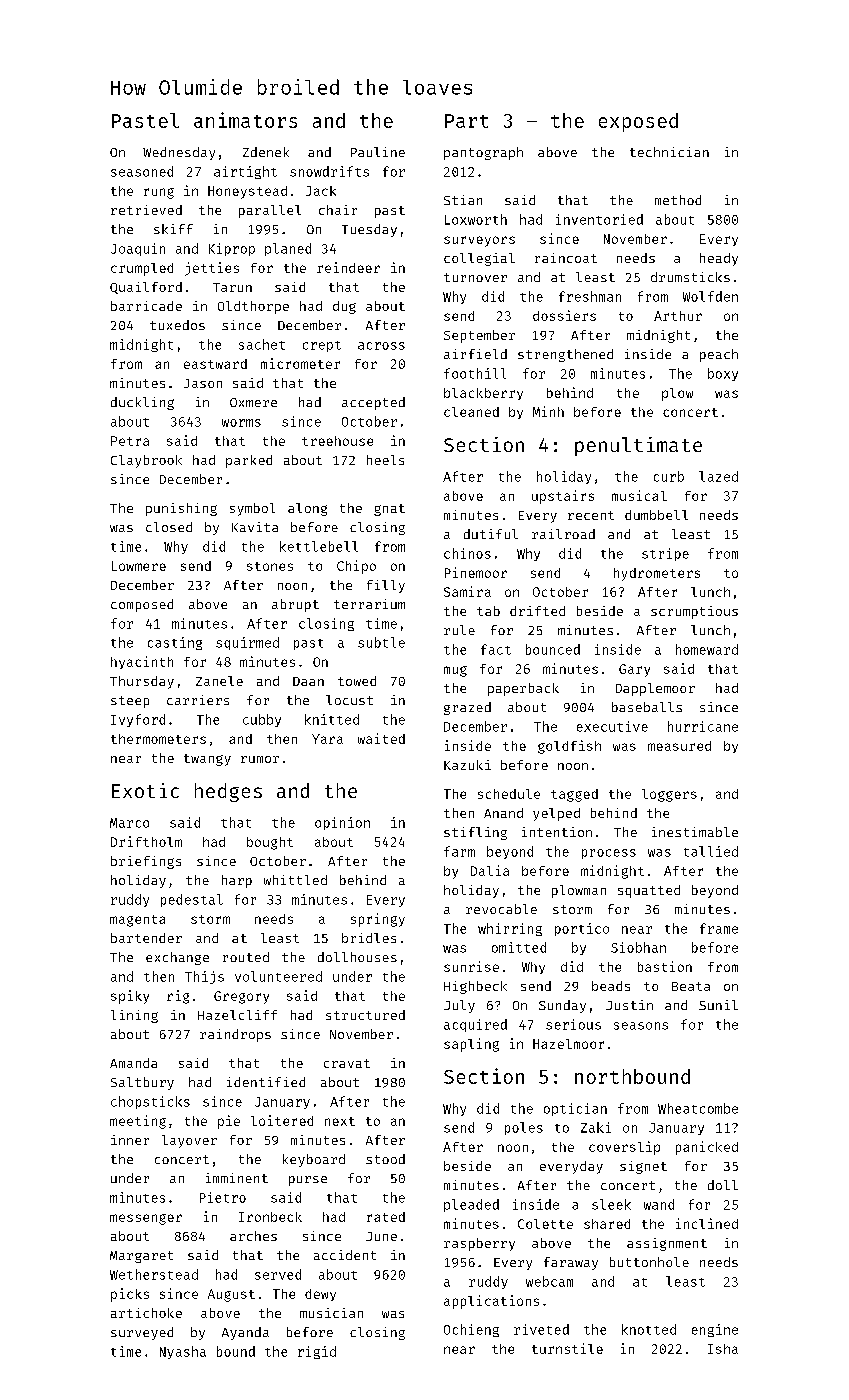  Describe the element at coordinates (145, 790) in the screenshot. I see `Exotic` at that location.
